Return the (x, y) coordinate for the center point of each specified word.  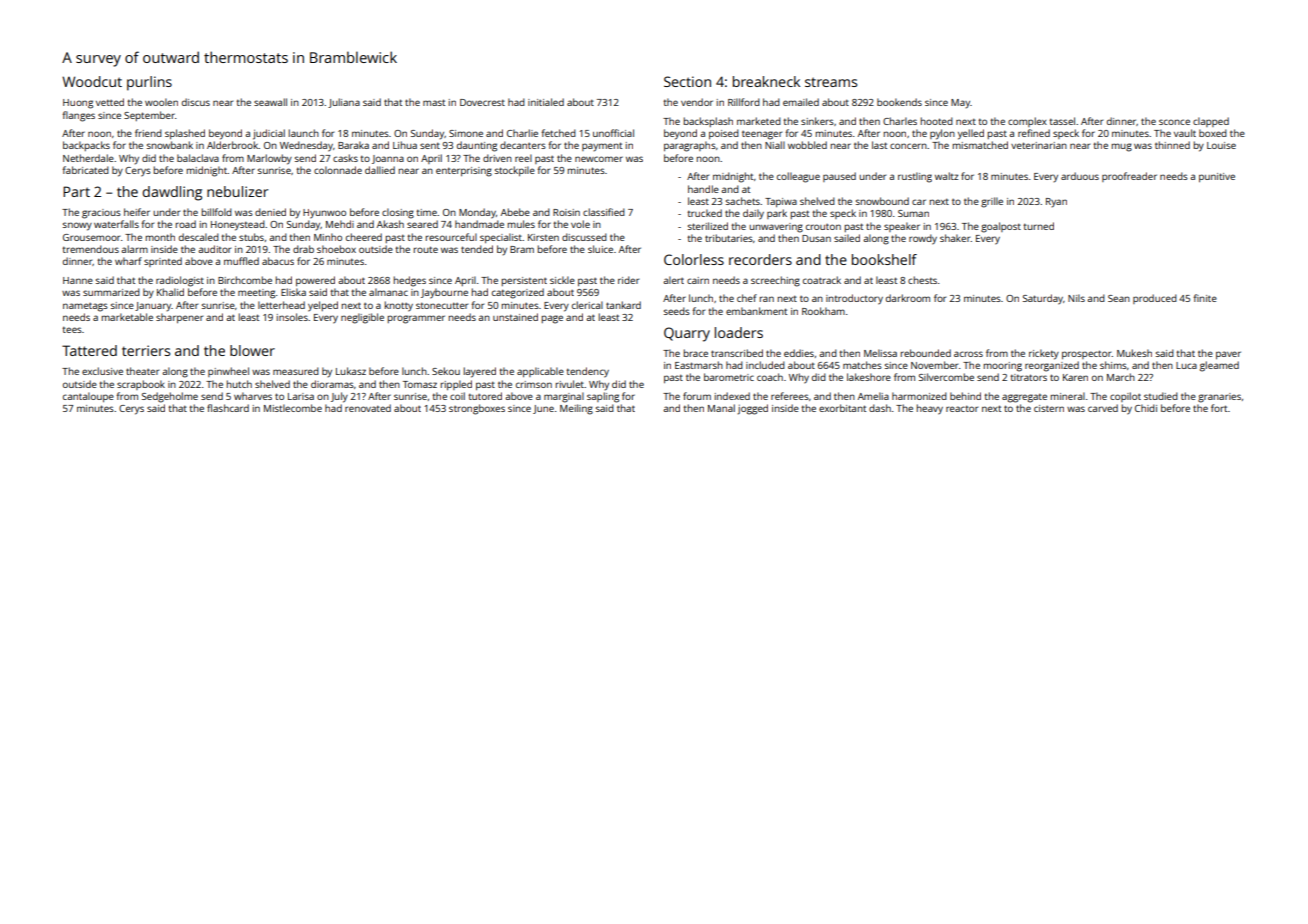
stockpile (515, 171)
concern (908, 146)
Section (687, 81)
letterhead (281, 305)
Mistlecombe (293, 408)
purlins (149, 83)
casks (345, 158)
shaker (955, 238)
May (960, 104)
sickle (562, 280)
